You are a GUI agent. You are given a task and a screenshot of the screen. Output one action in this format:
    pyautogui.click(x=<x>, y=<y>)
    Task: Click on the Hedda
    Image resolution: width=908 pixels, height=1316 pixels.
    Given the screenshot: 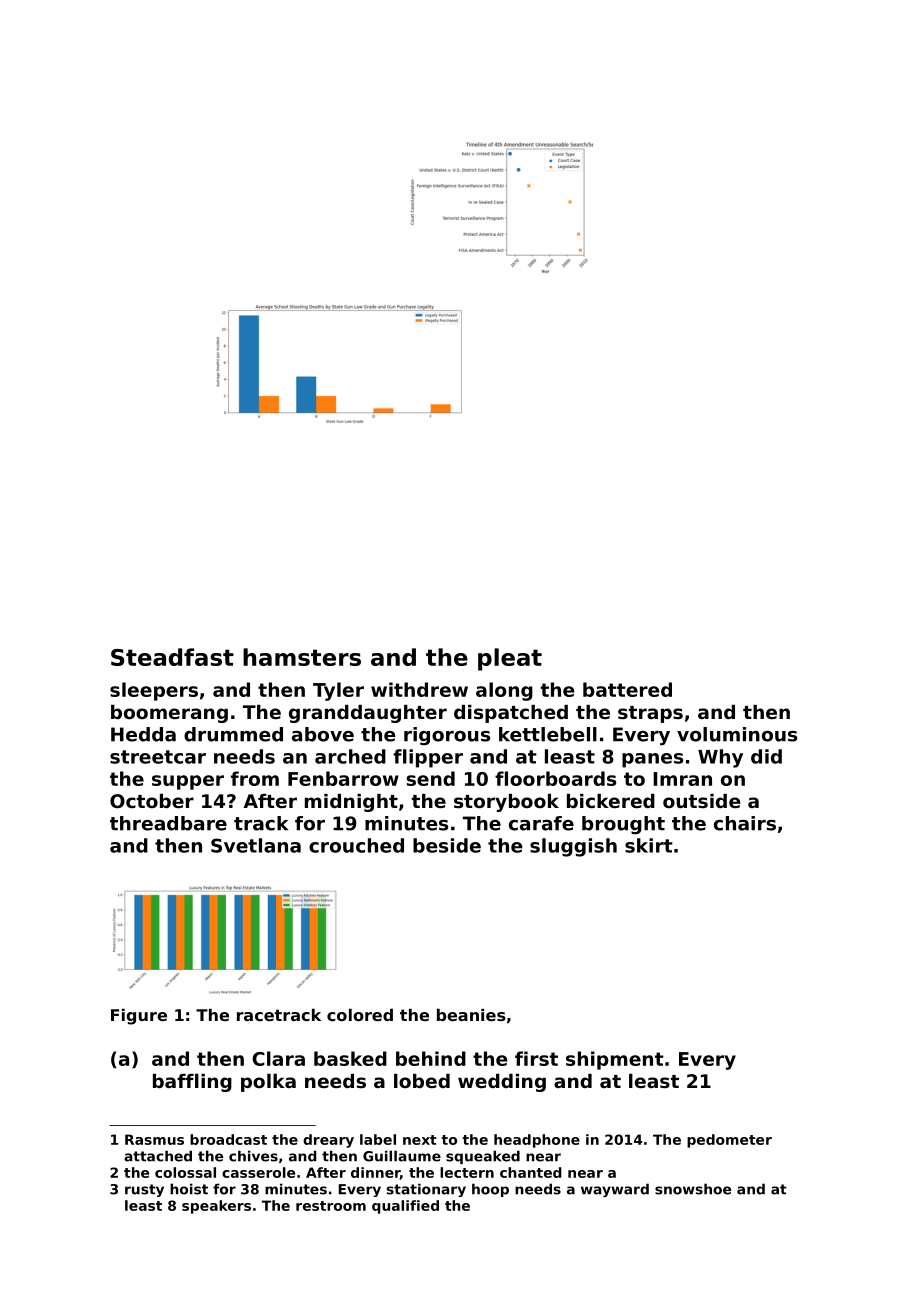 What is the action you would take?
    pyautogui.click(x=143, y=734)
